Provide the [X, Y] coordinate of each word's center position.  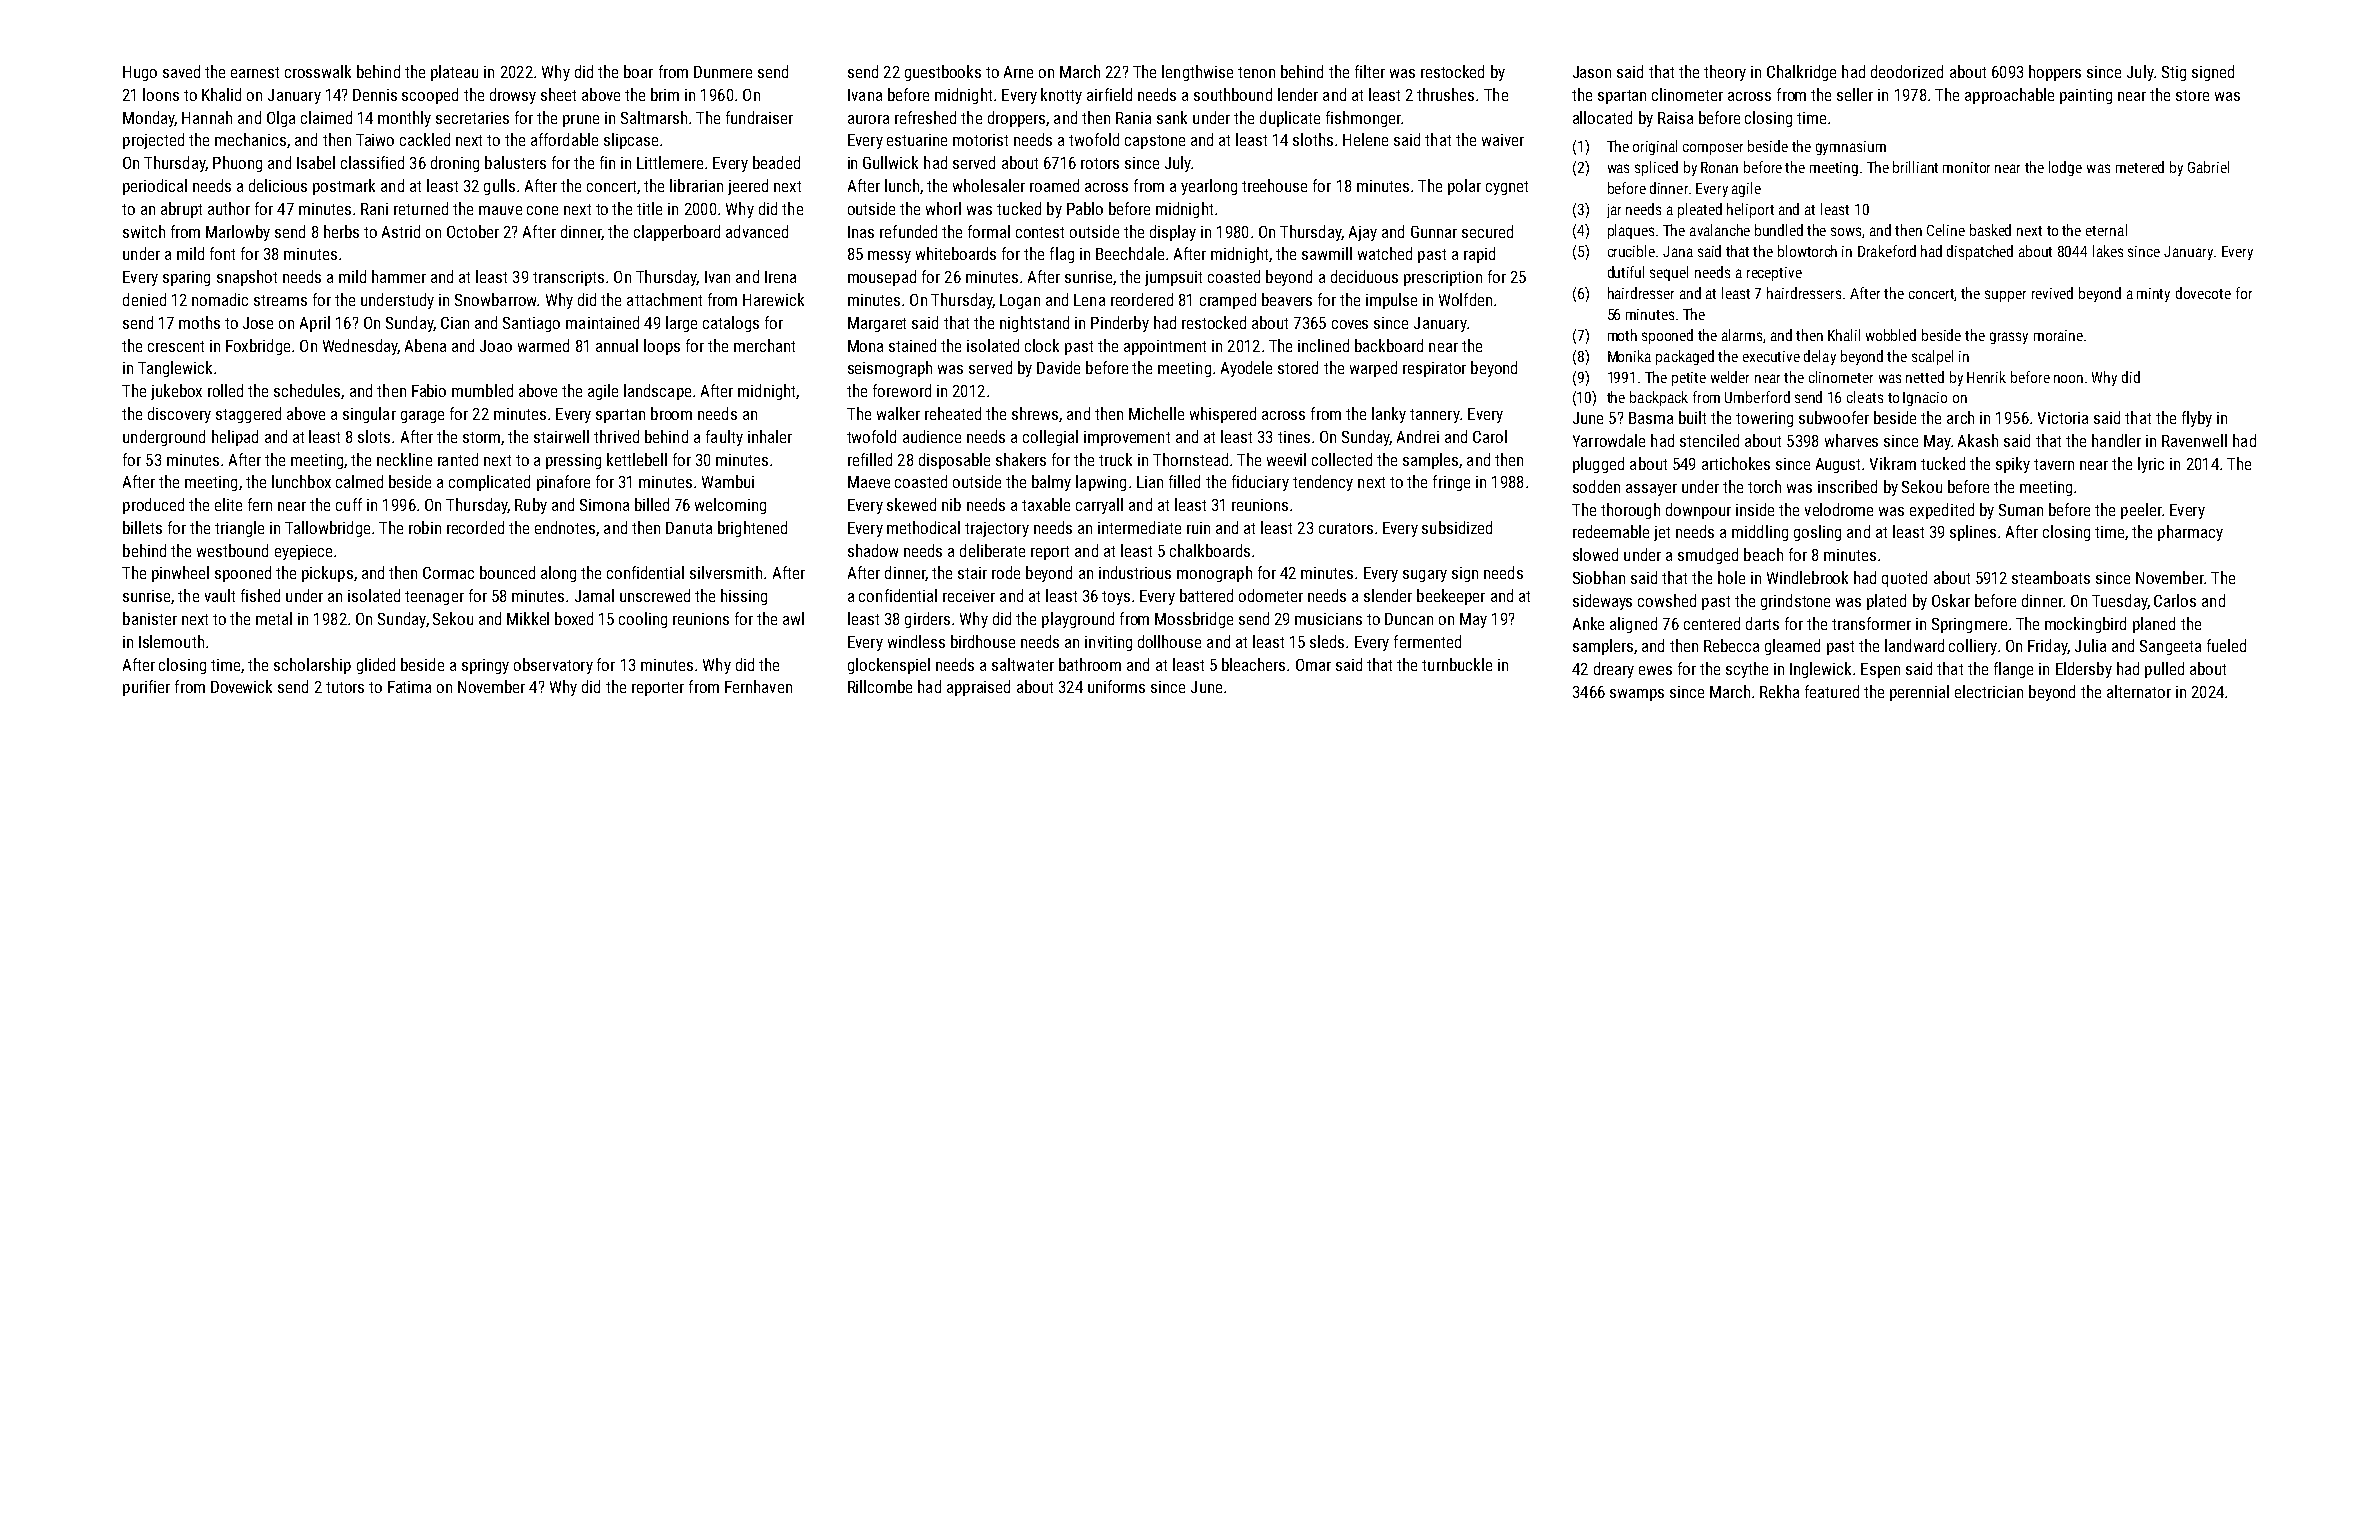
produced [153, 506]
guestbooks [943, 73]
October [473, 231]
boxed [574, 618]
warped [1373, 369]
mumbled [482, 390]
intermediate [1139, 527]
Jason [1592, 72]
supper [2005, 296]
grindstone [1795, 602]
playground [1078, 620]
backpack [1659, 398]
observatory [553, 666]
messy [889, 257]
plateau [454, 73]
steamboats [2051, 577]
